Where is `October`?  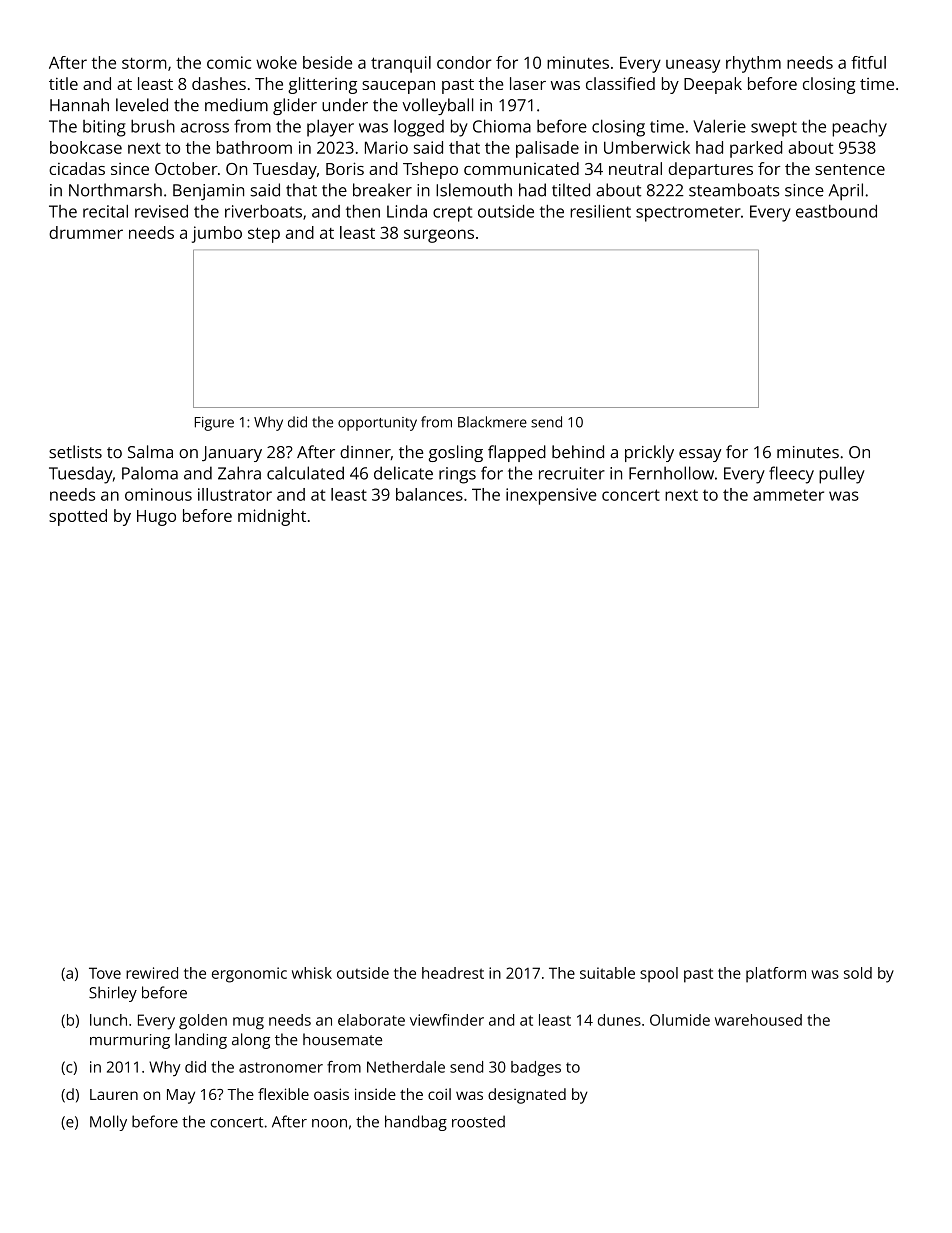
October is located at coordinates (186, 168).
